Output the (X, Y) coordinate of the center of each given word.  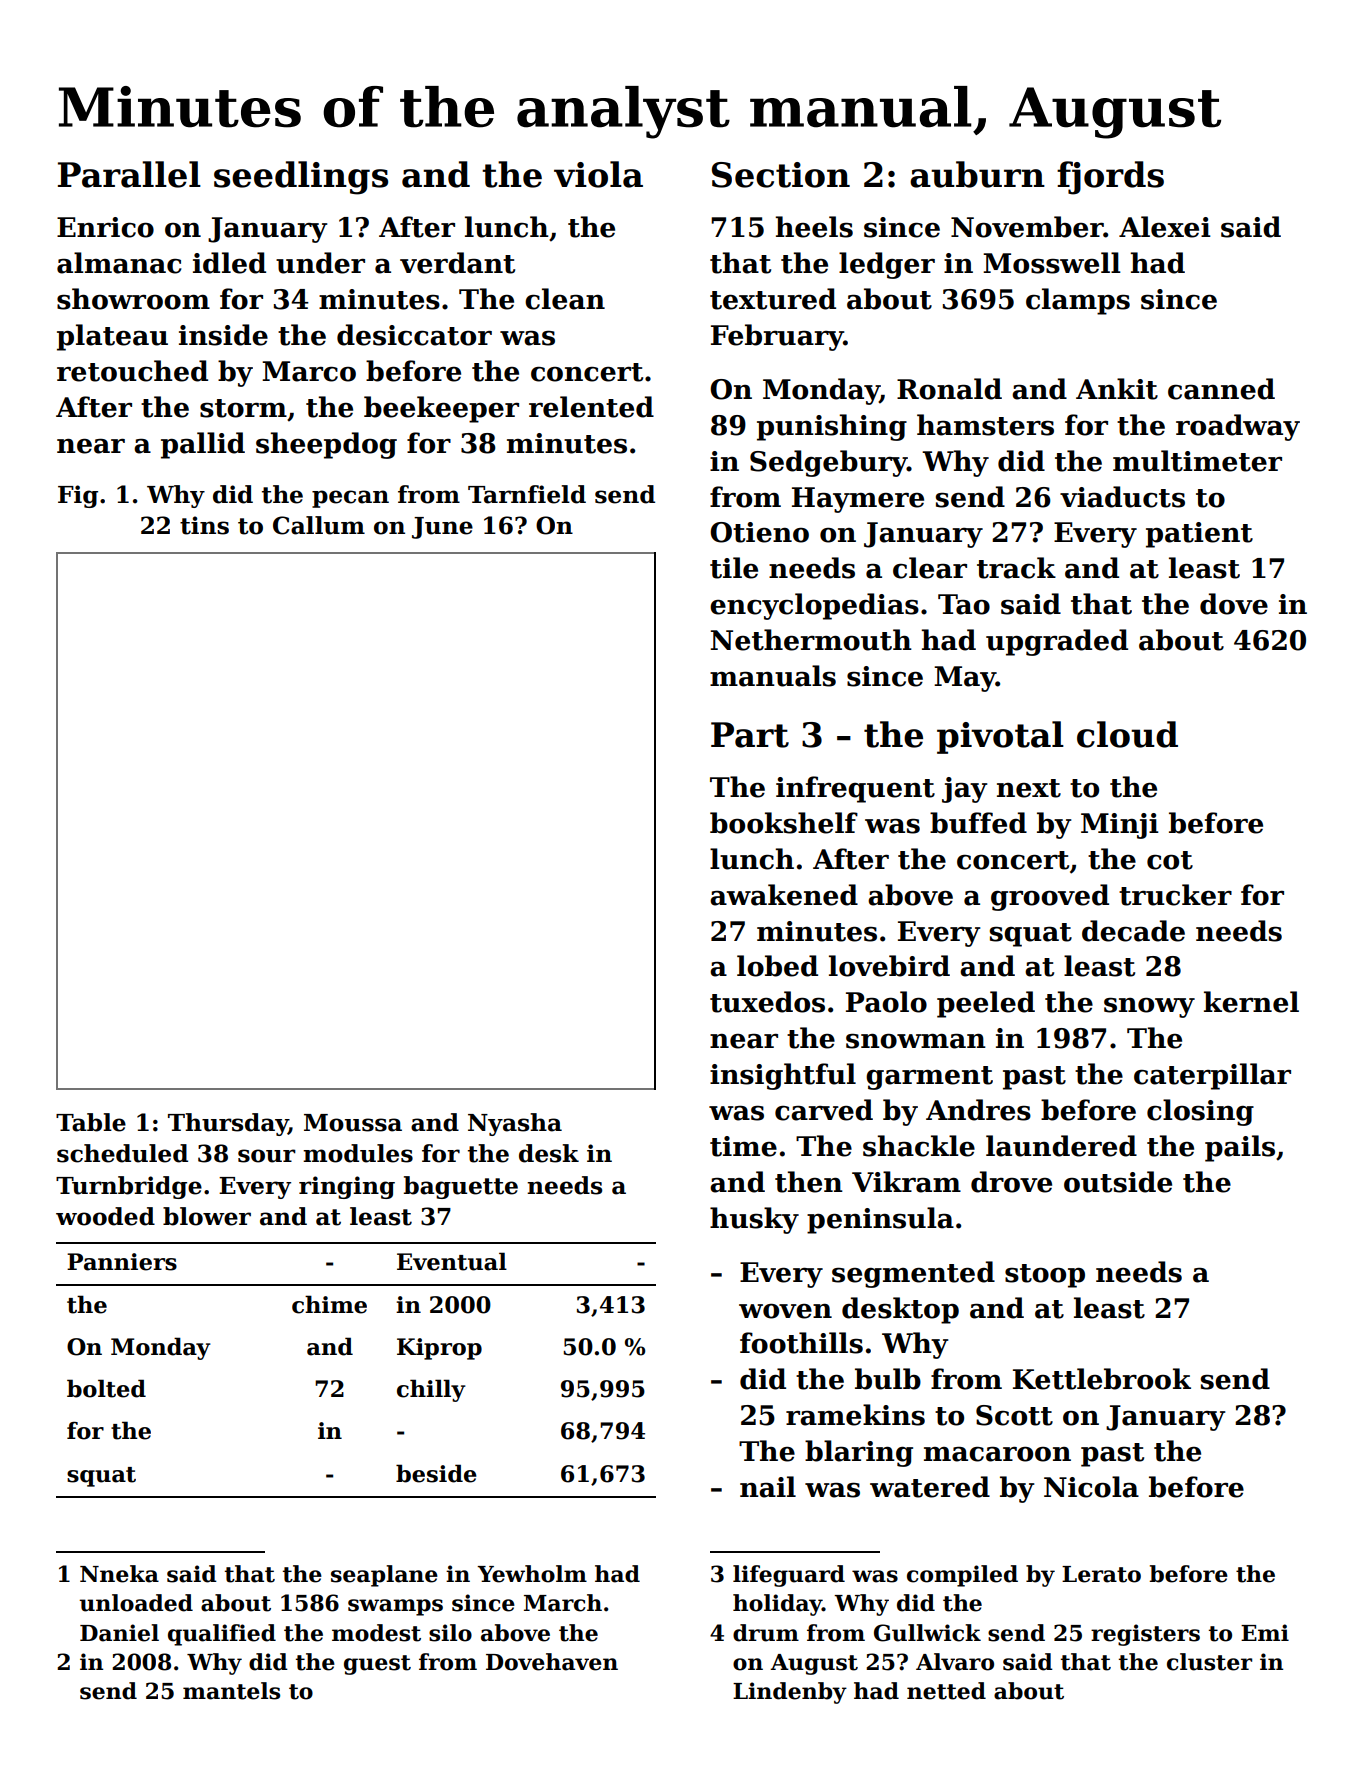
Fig (78, 496)
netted (946, 1691)
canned (1221, 389)
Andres (978, 1110)
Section (781, 175)
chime (329, 1304)
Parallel (129, 174)
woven (785, 1311)
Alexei (1165, 227)
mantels (231, 1691)
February (777, 337)
